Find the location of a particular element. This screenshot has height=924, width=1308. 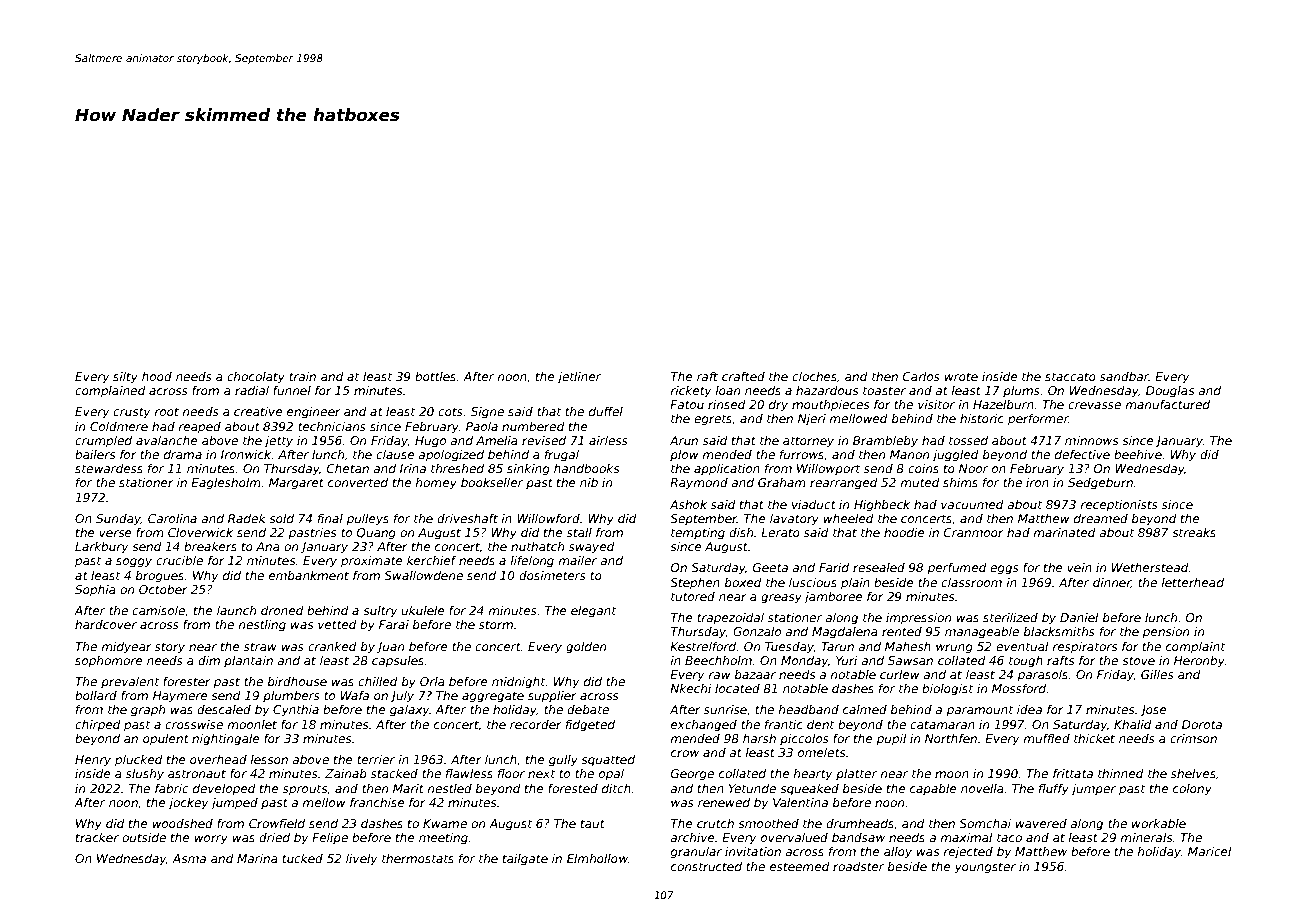

pulleys is located at coordinates (367, 520).
